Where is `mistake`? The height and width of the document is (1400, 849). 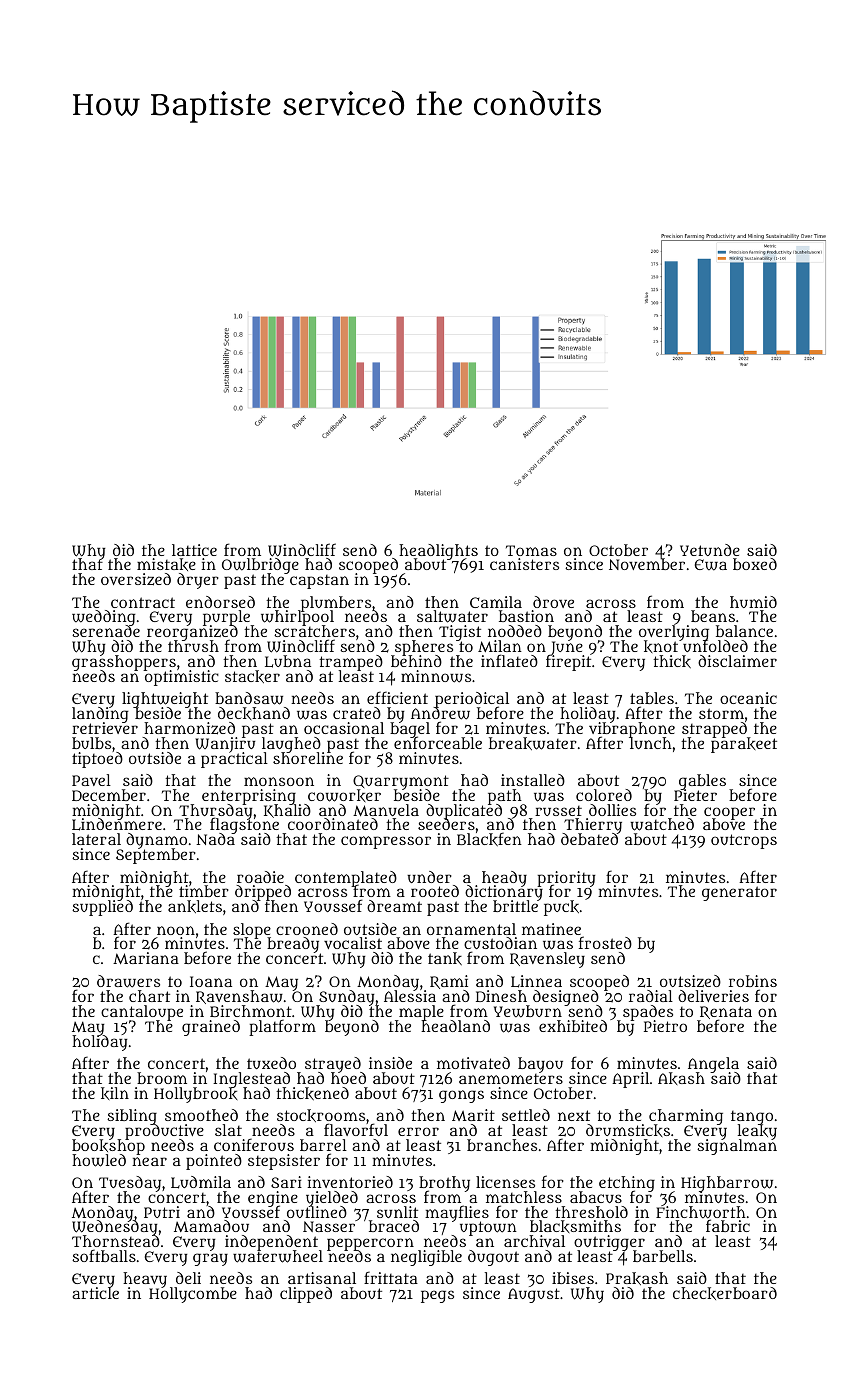
mistake is located at coordinates (166, 564).
